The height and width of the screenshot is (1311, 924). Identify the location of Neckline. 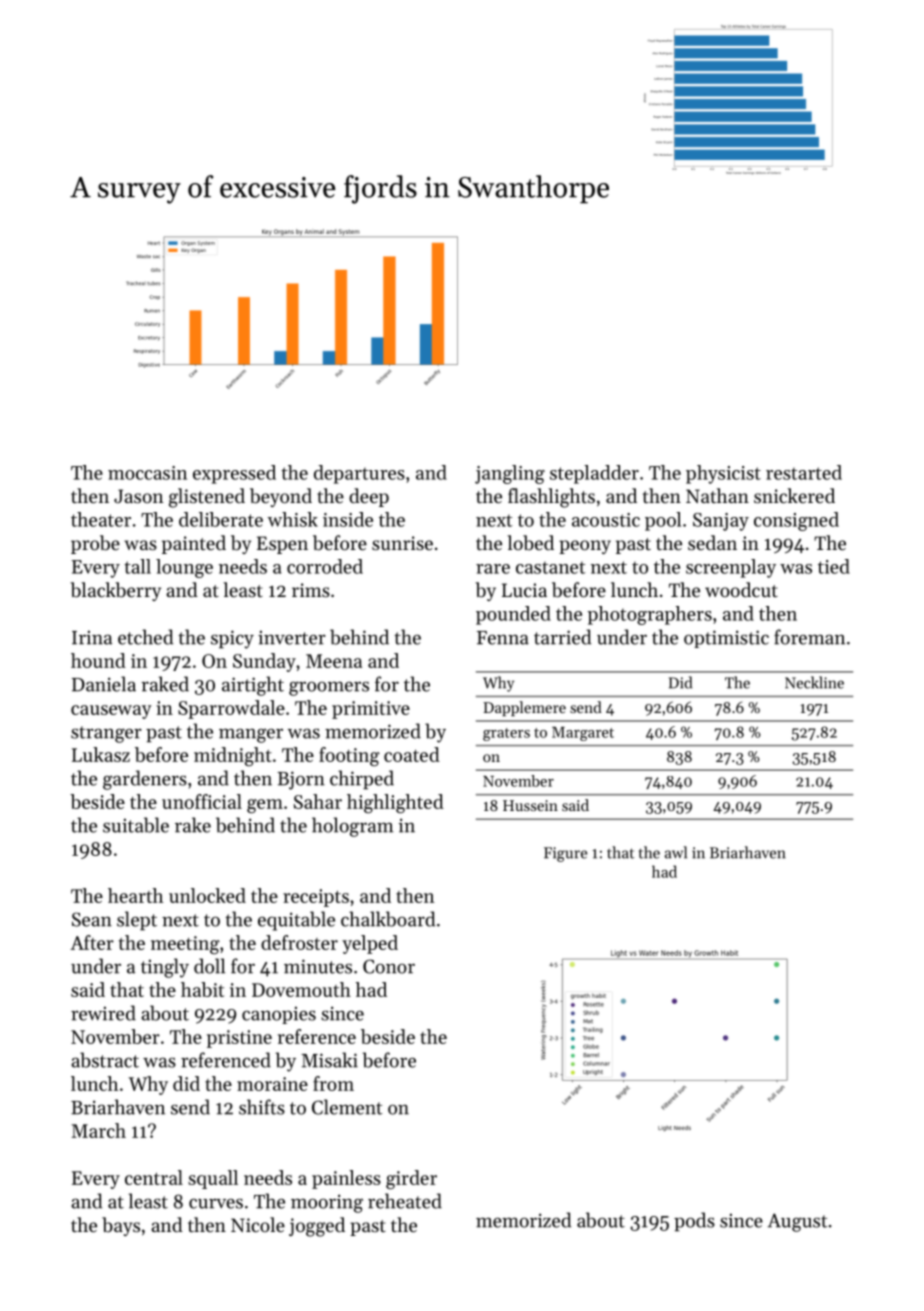
(814, 682).
